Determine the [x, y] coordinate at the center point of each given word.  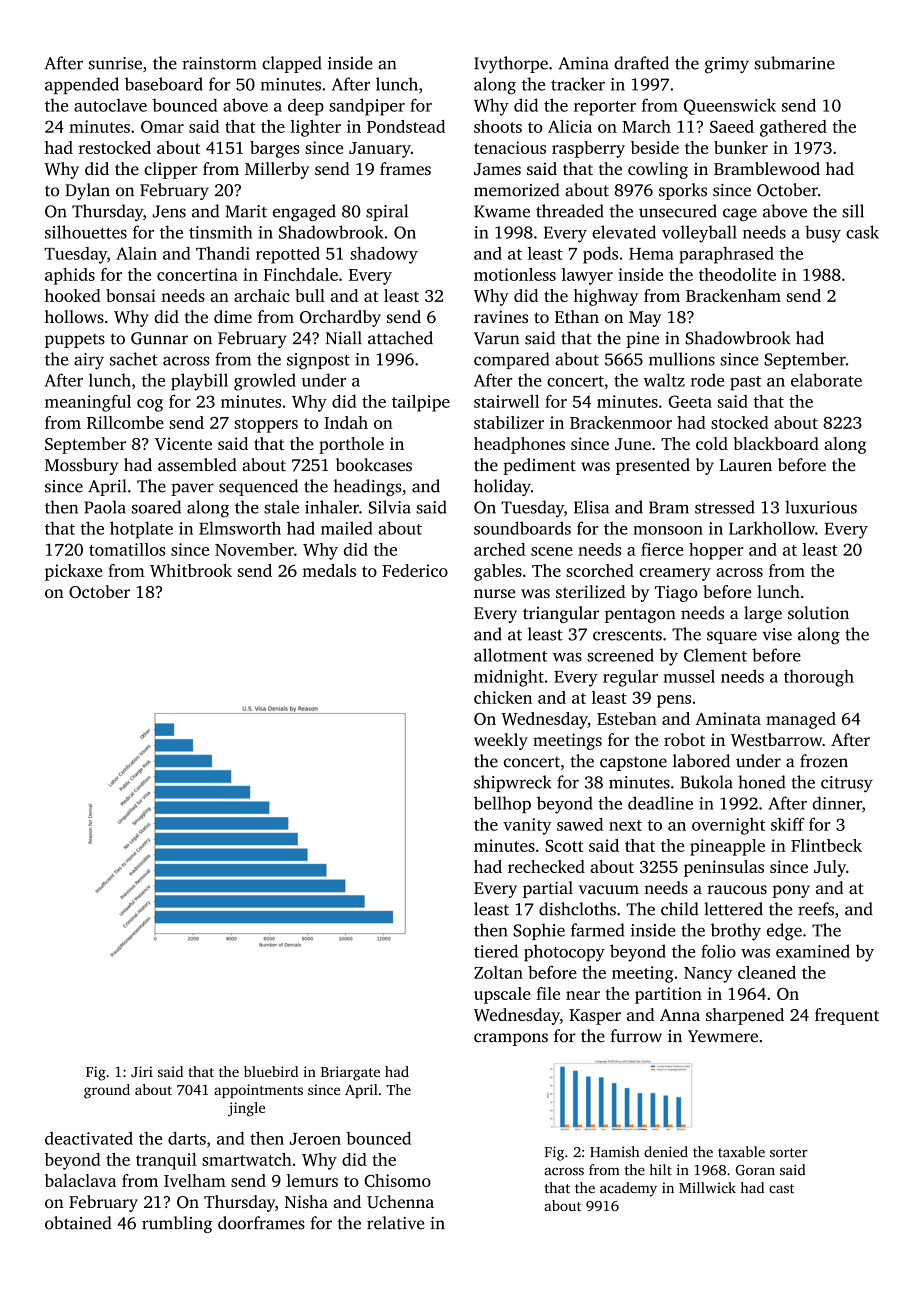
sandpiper [367, 107]
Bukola [707, 782]
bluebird [271, 1071]
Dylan [87, 191]
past [745, 383]
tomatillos [127, 549]
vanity [527, 826]
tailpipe [421, 403]
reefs [816, 909]
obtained [78, 1223]
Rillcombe [125, 422]
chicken [503, 697]
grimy [727, 65]
